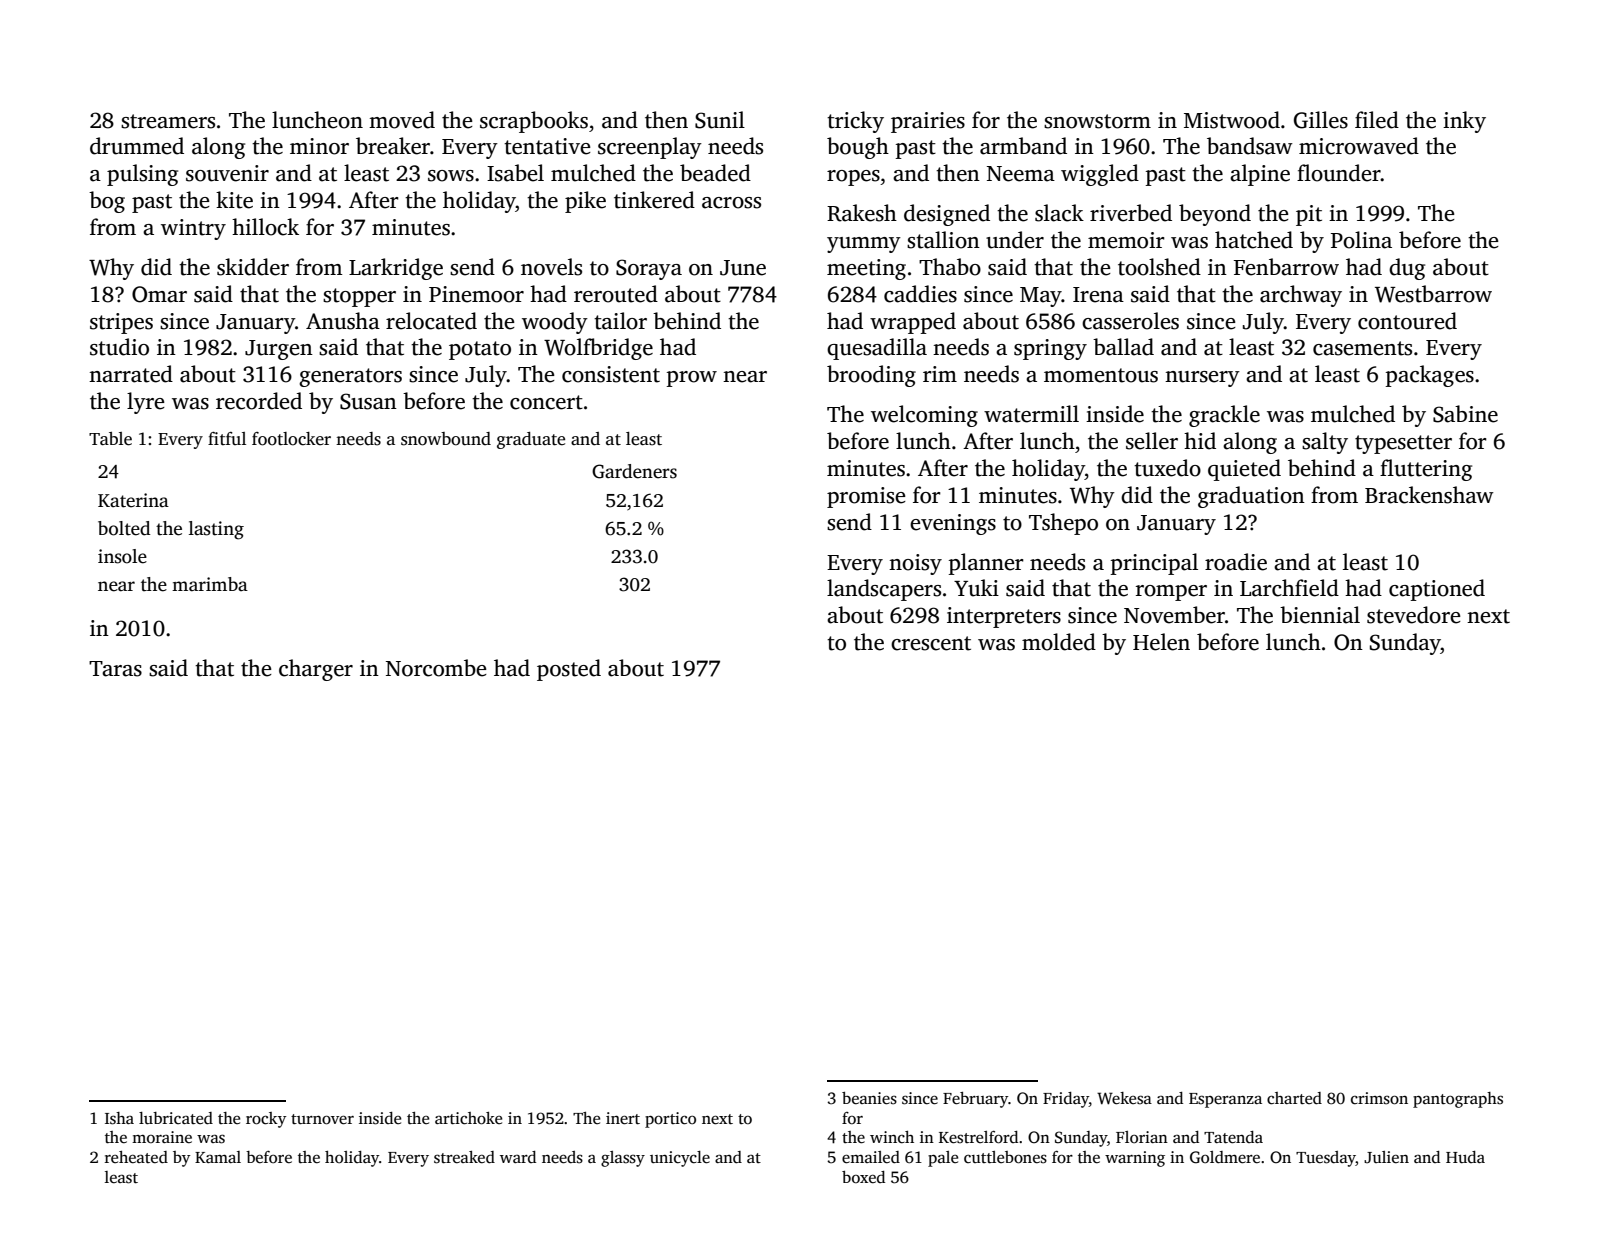 This screenshot has width=1607, height=1242. What do you see at coordinates (931, 643) in the screenshot?
I see `crescent` at bounding box center [931, 643].
